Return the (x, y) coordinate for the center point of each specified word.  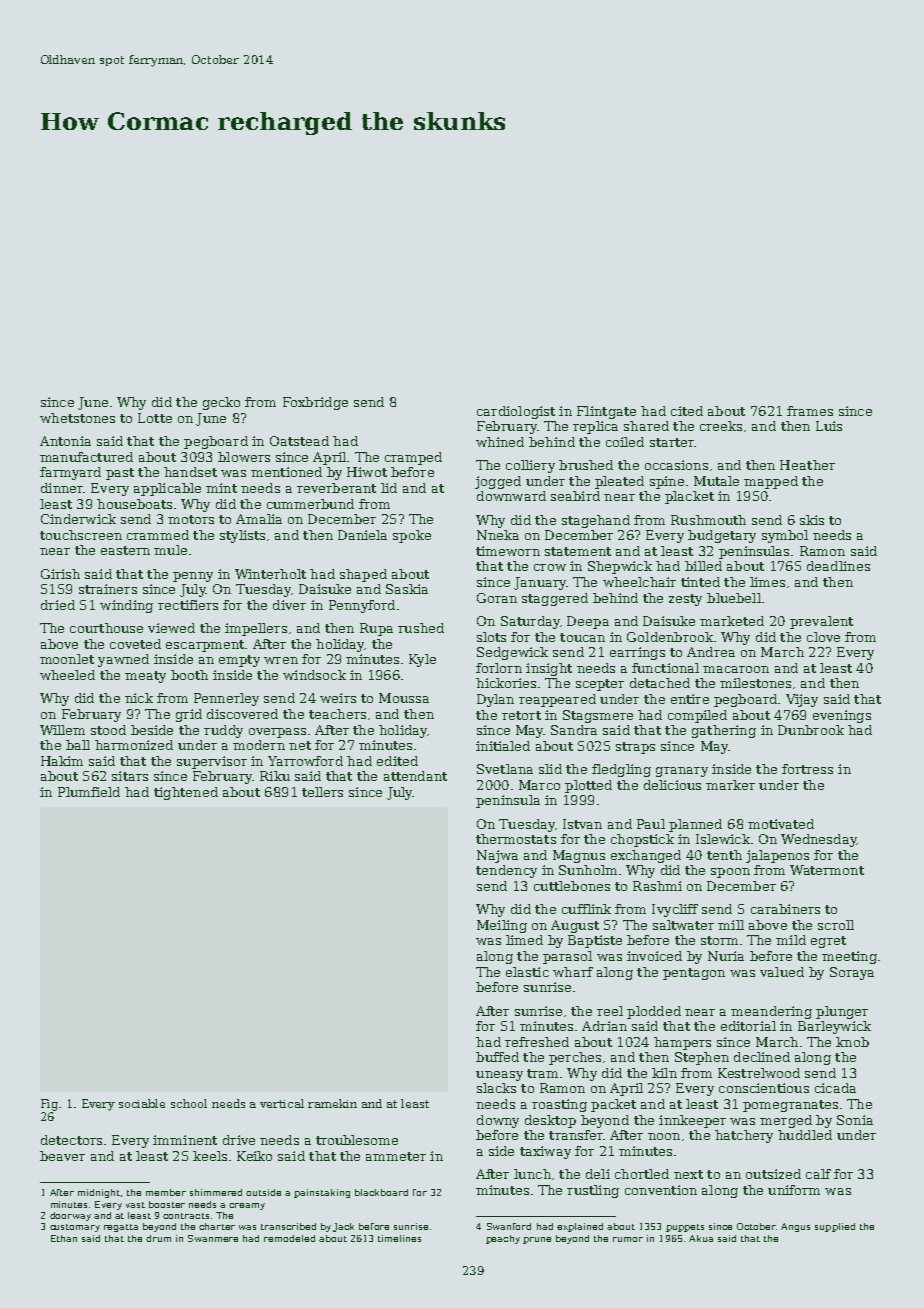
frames (810, 411)
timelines (399, 1238)
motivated (781, 824)
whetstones (77, 418)
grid (189, 715)
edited (397, 761)
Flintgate (606, 412)
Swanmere (213, 1238)
